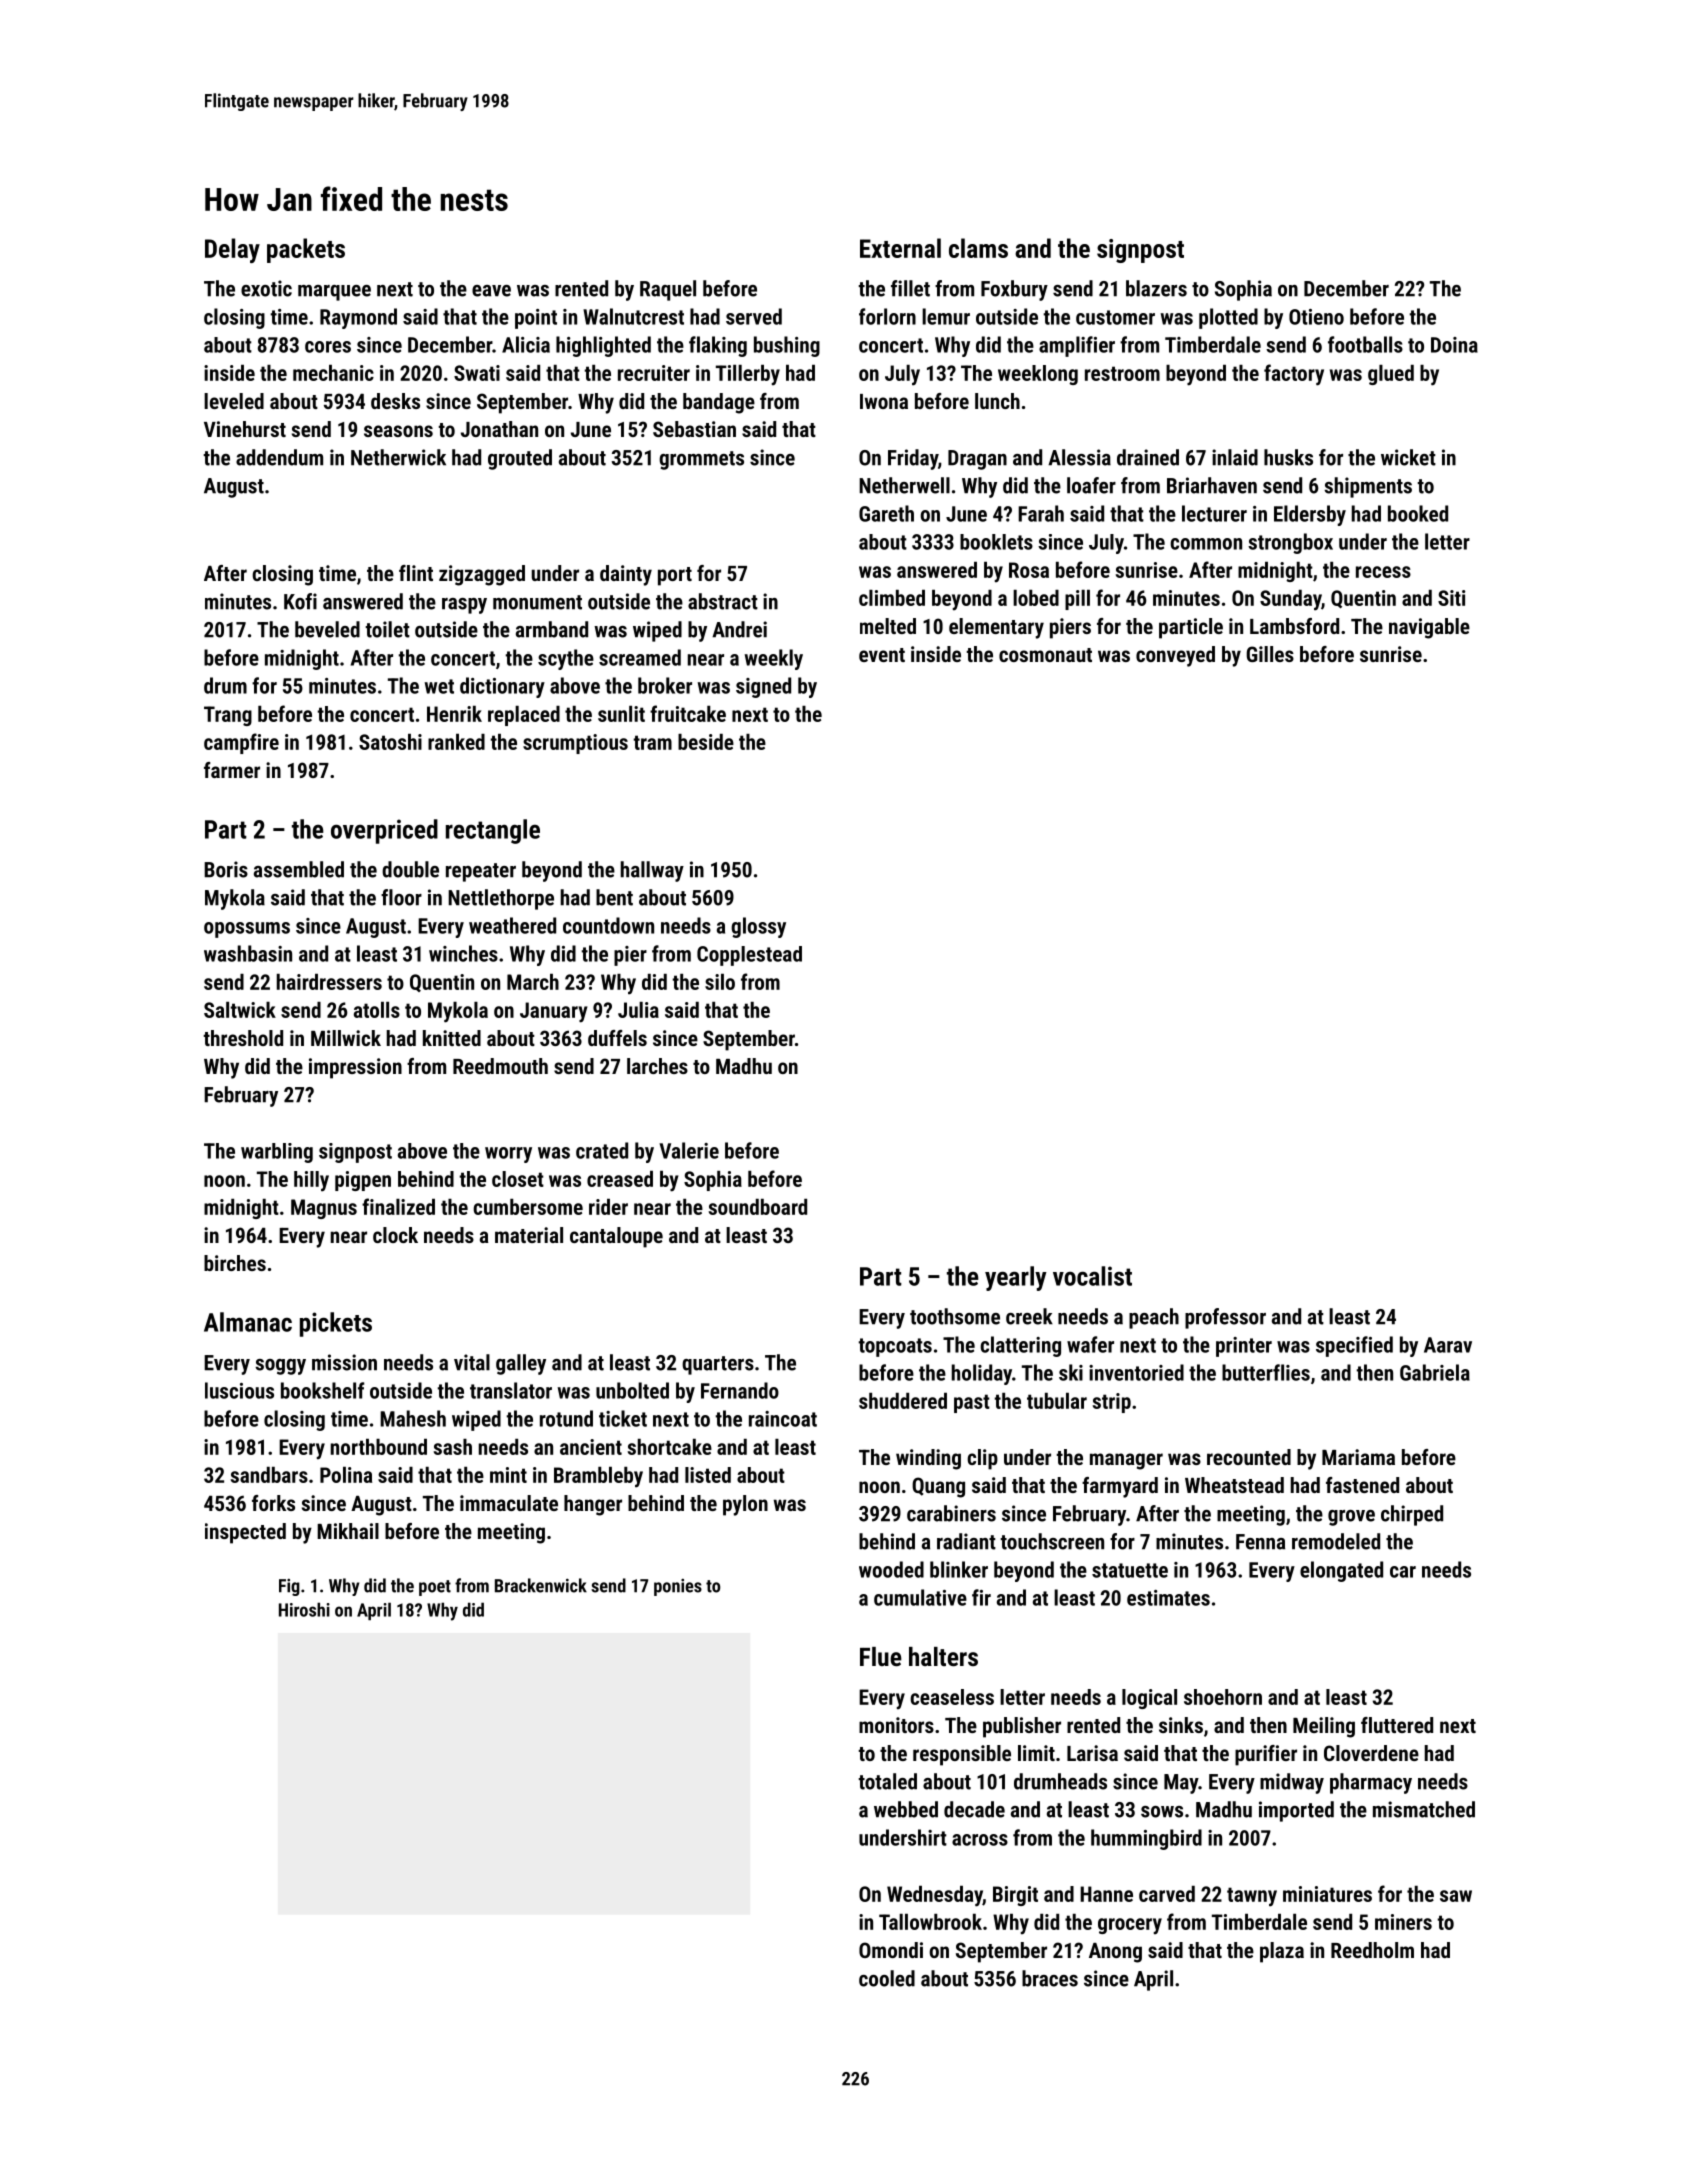  I want to click on Aarav, so click(1448, 1345).
